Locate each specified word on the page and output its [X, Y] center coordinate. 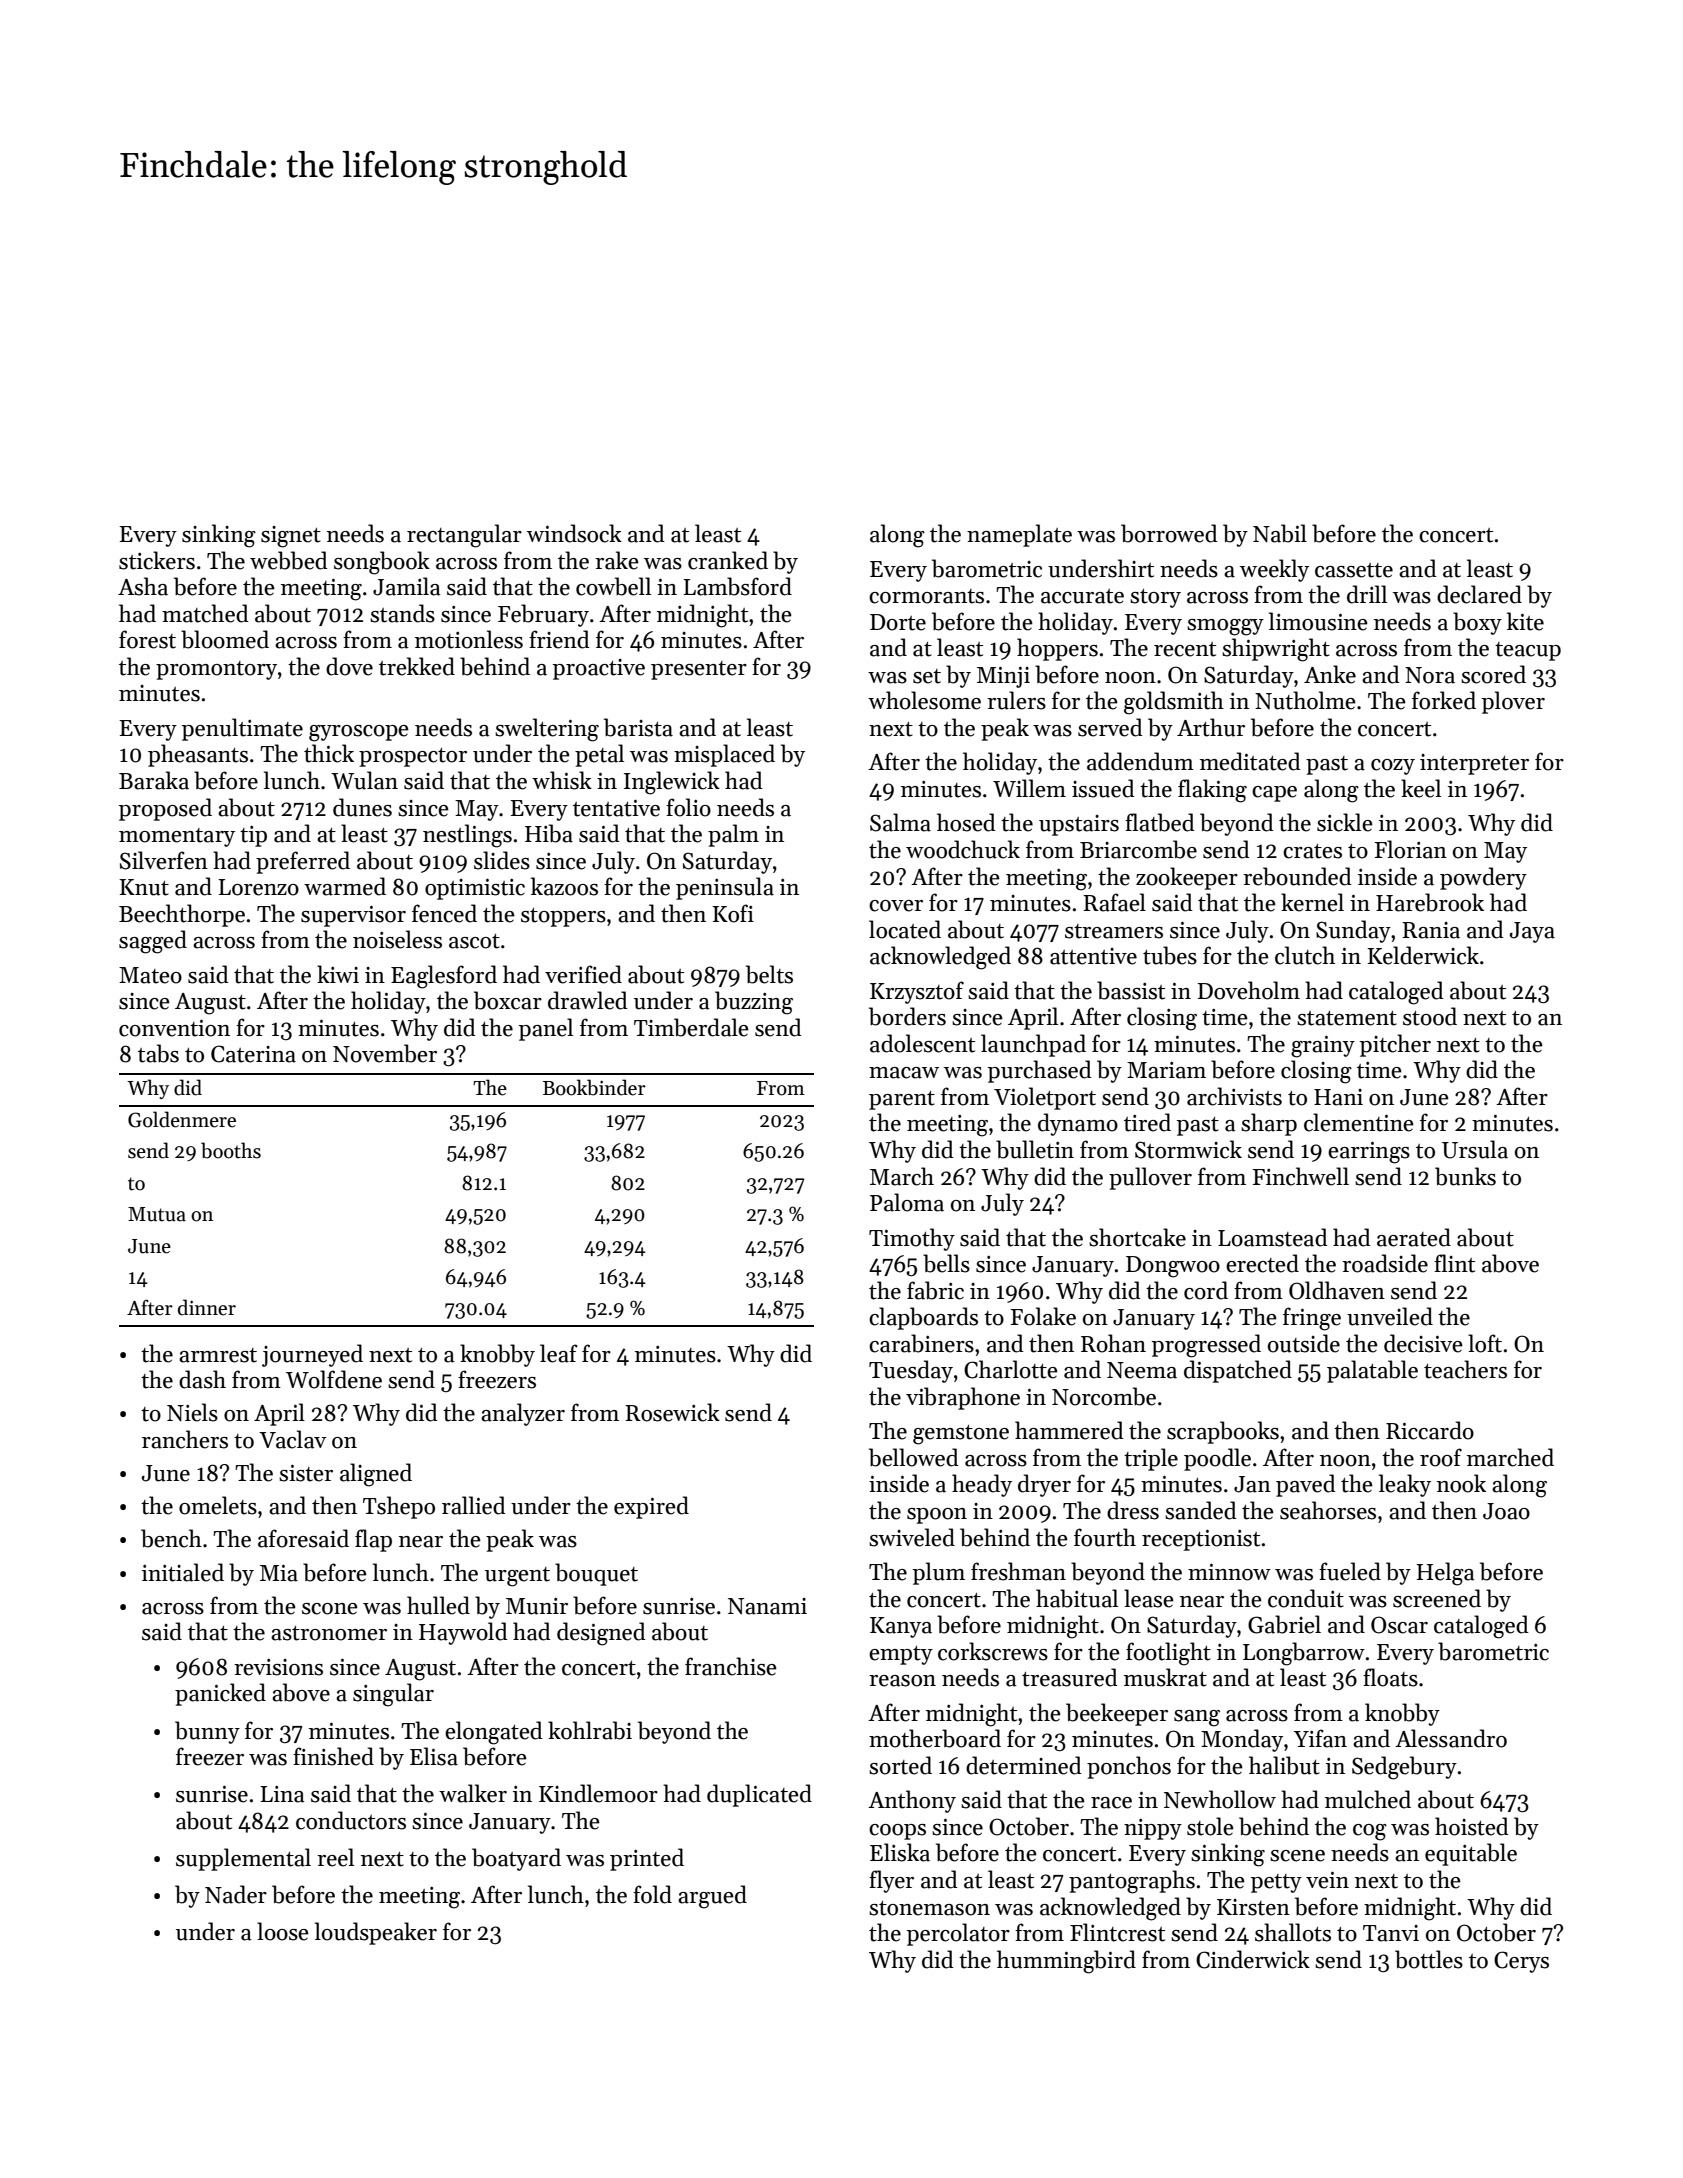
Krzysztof [917, 992]
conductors [351, 1820]
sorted [900, 1765]
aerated [1414, 1237]
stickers [157, 560]
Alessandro [1451, 1738]
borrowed [1169, 533]
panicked [220, 1694]
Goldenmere [182, 1119]
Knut [144, 887]
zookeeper [1187, 878]
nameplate [1019, 535]
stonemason [929, 1908]
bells [946, 1263]
